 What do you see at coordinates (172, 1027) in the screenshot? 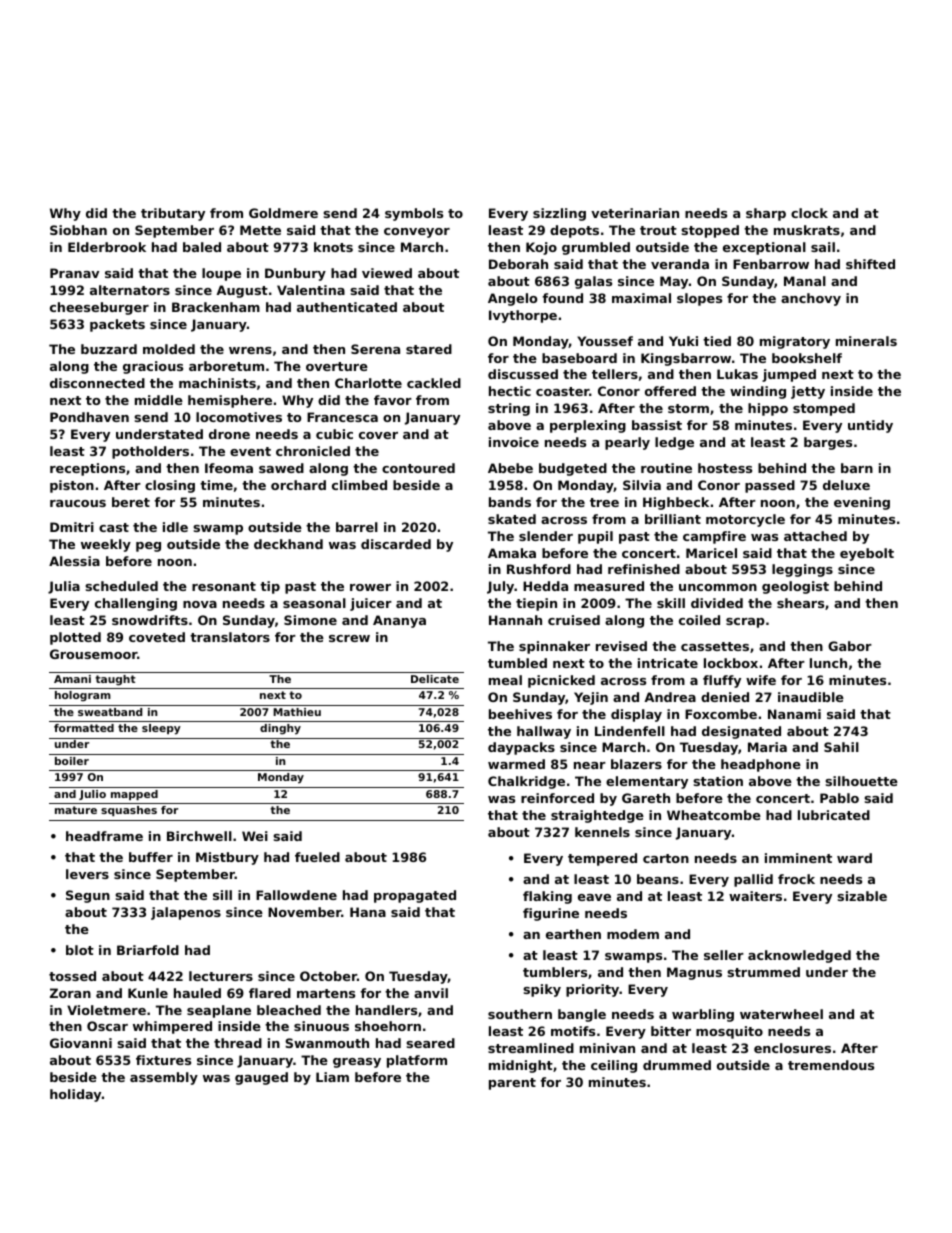
I see `whimpered` at bounding box center [172, 1027].
